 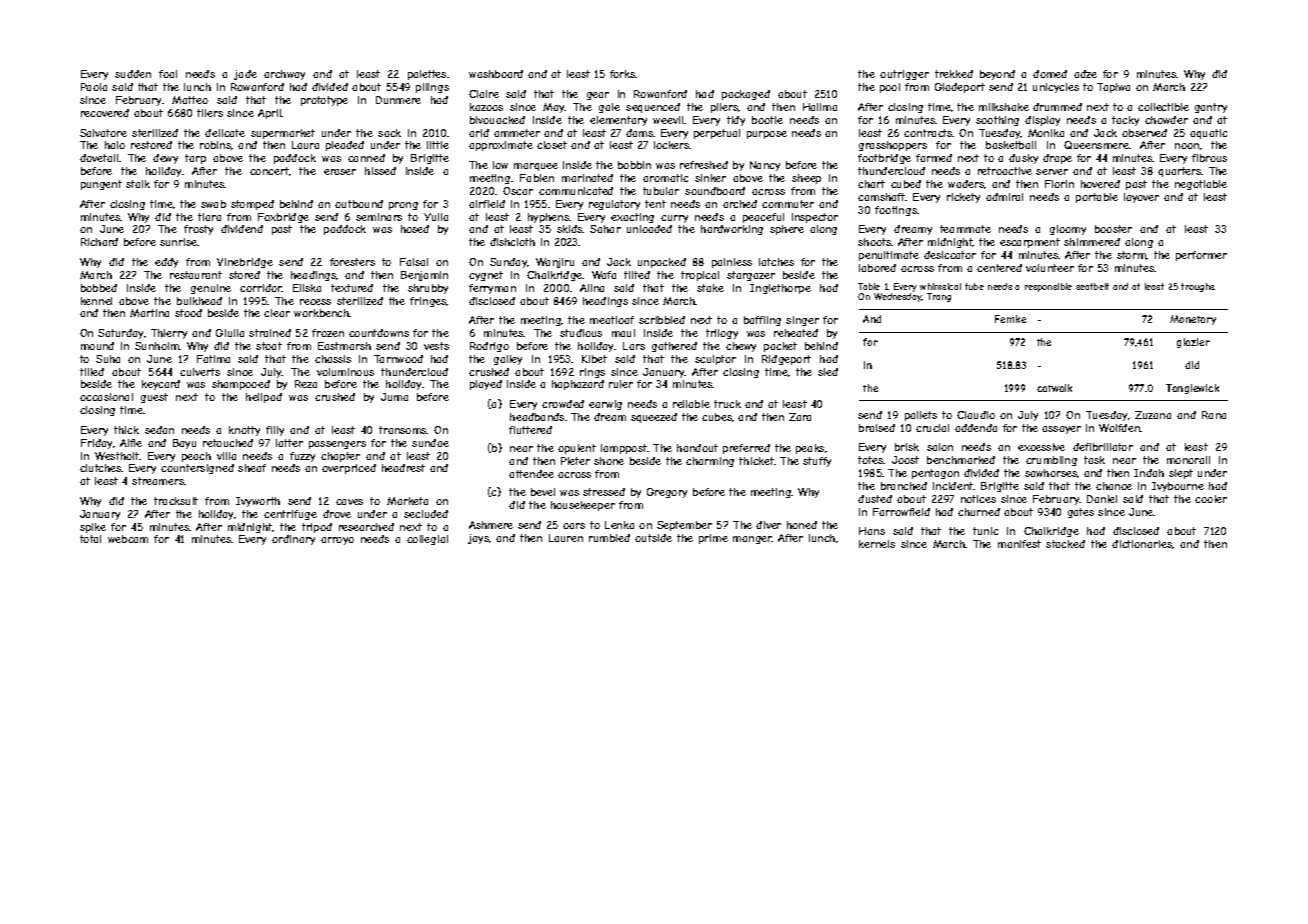 I want to click on booster, so click(x=1113, y=229).
